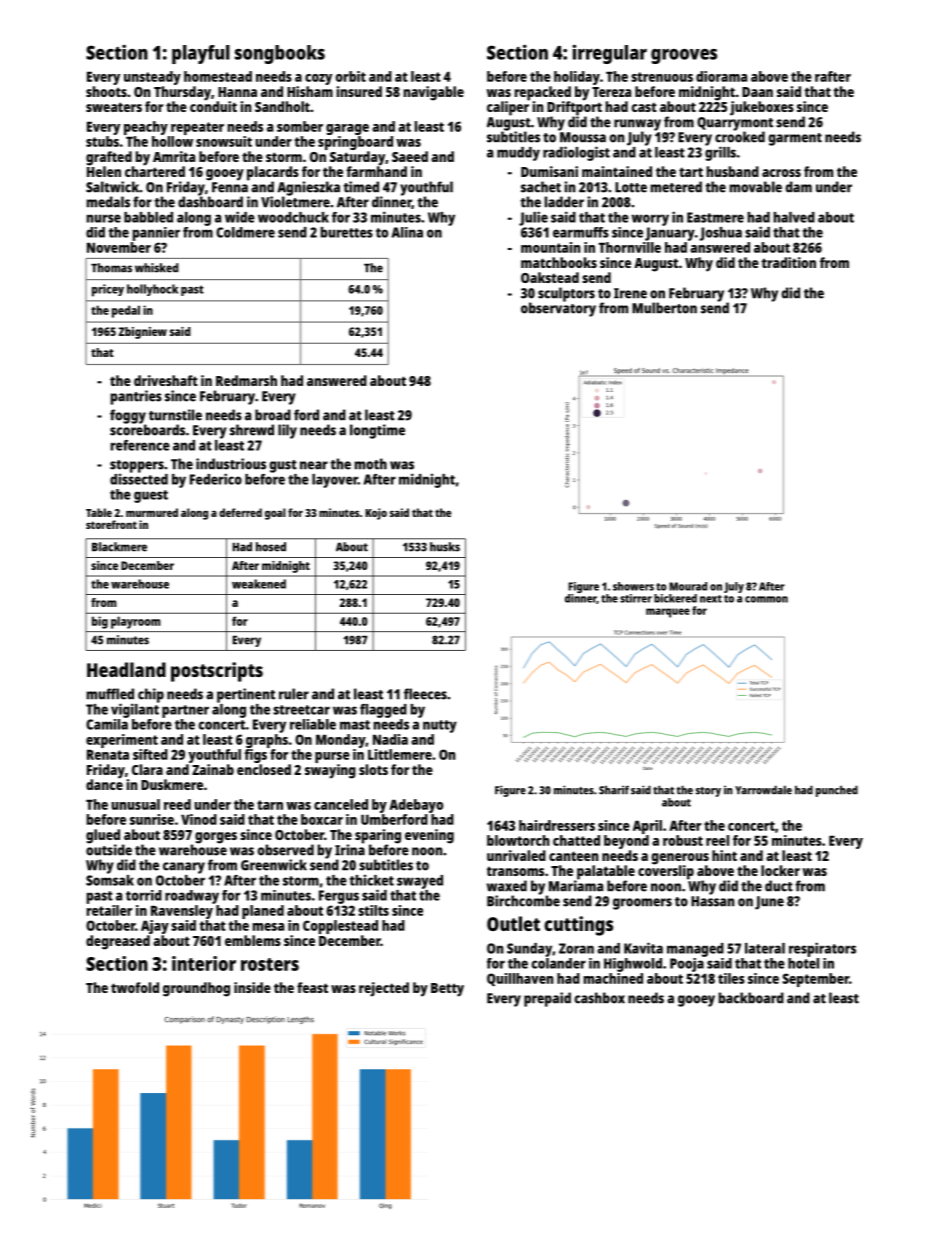 Image resolution: width=952 pixels, height=1233 pixels. I want to click on inside, so click(252, 987).
